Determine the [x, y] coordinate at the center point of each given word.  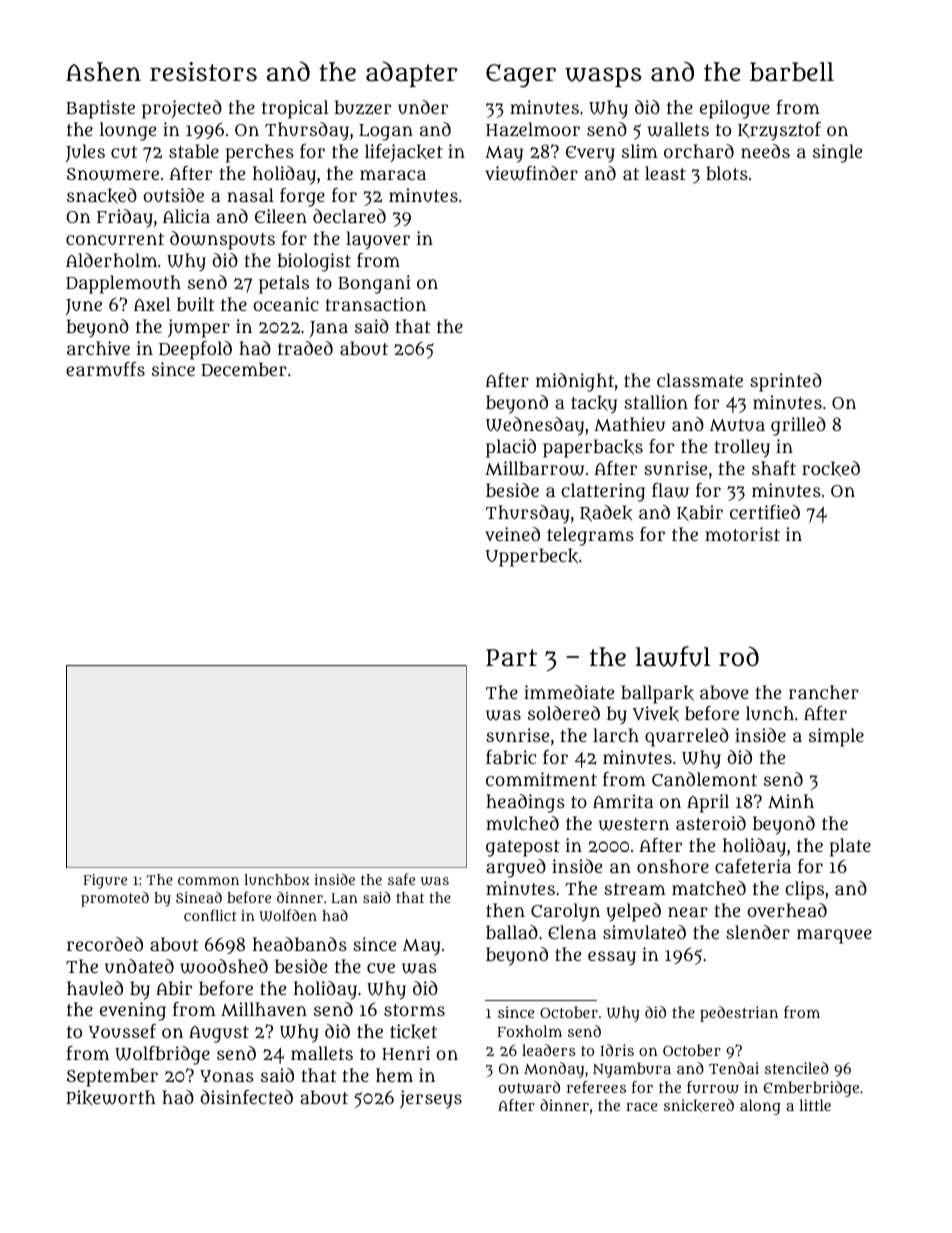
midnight [575, 382]
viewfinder [531, 173]
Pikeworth [111, 1098]
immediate [569, 692]
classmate [700, 380]
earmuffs [105, 369]
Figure [105, 881]
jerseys [431, 1099]
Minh [791, 801]
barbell [792, 72]
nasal [250, 195]
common [208, 881]
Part [511, 658]
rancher [824, 692]
